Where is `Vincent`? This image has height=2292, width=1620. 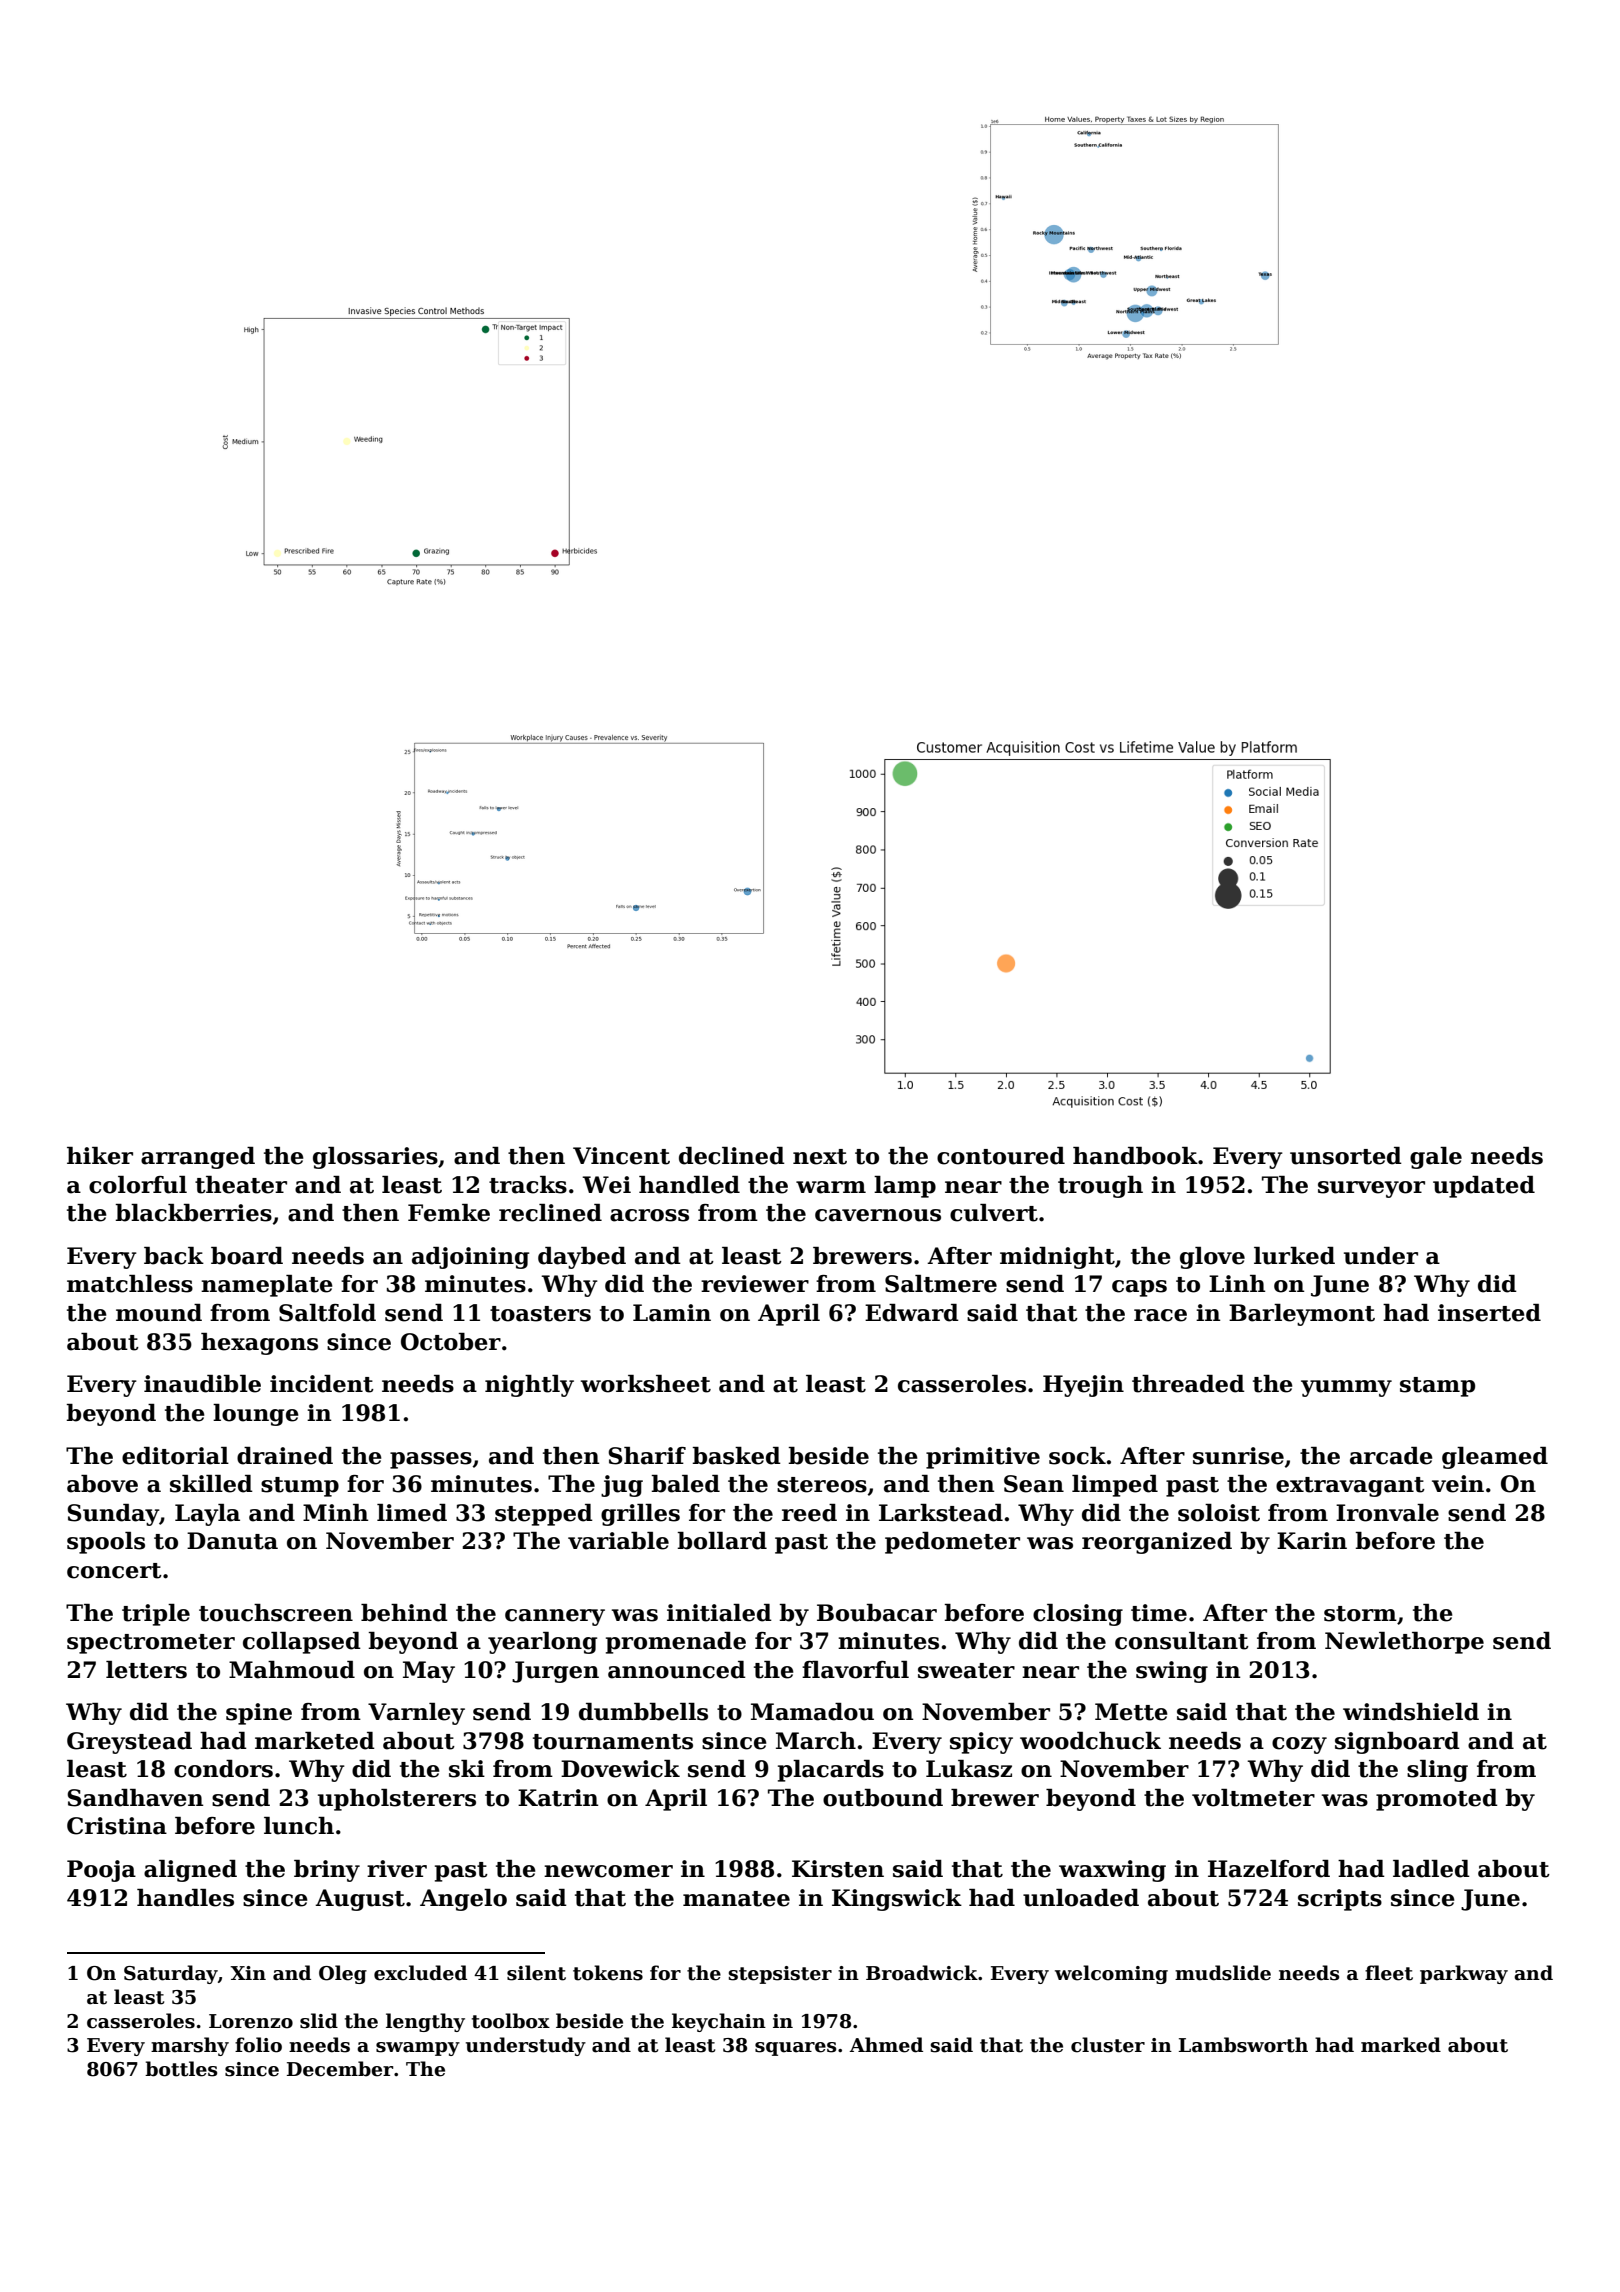 Vincent is located at coordinates (621, 1156).
